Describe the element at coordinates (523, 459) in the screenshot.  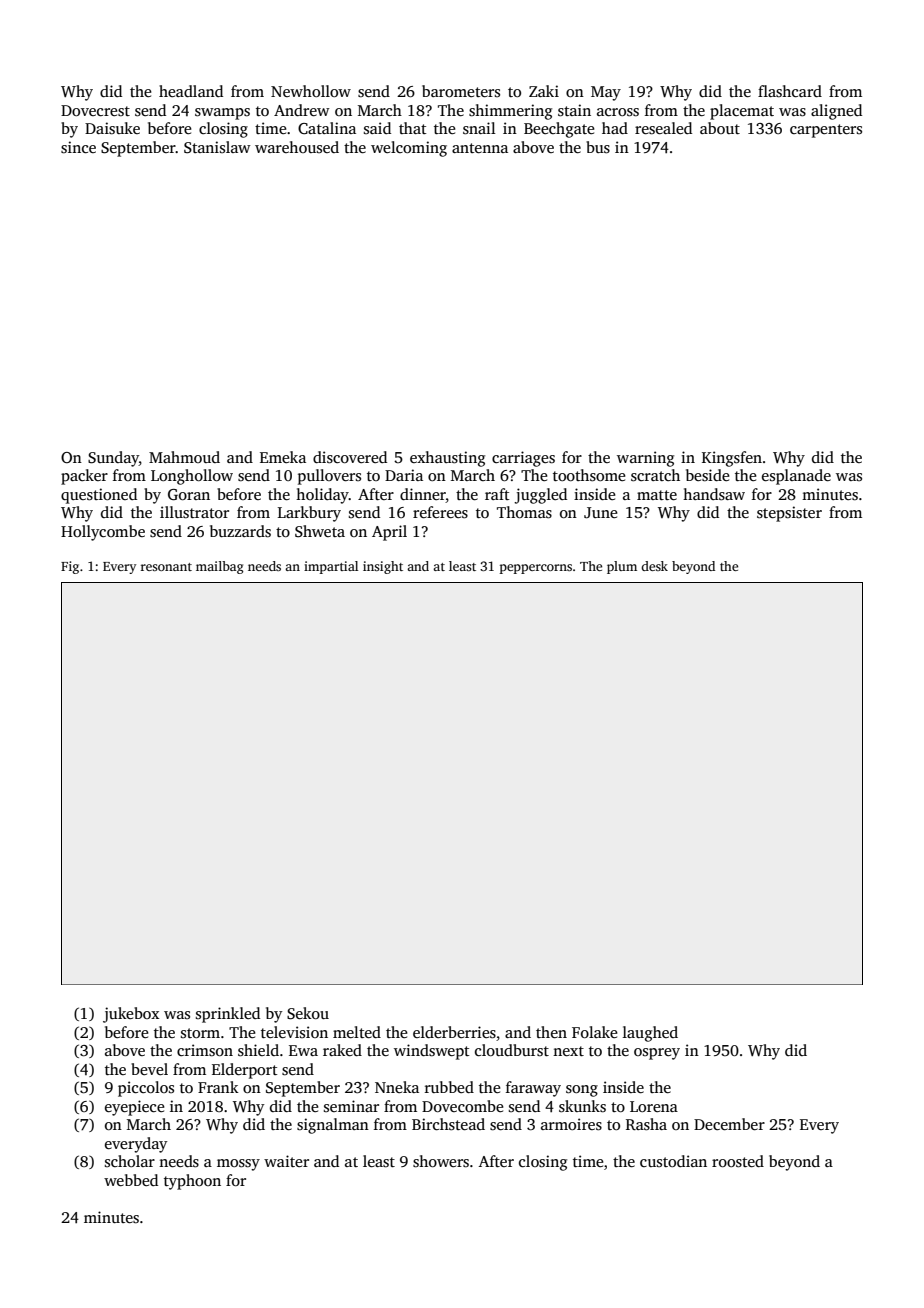
I see `carriages` at that location.
